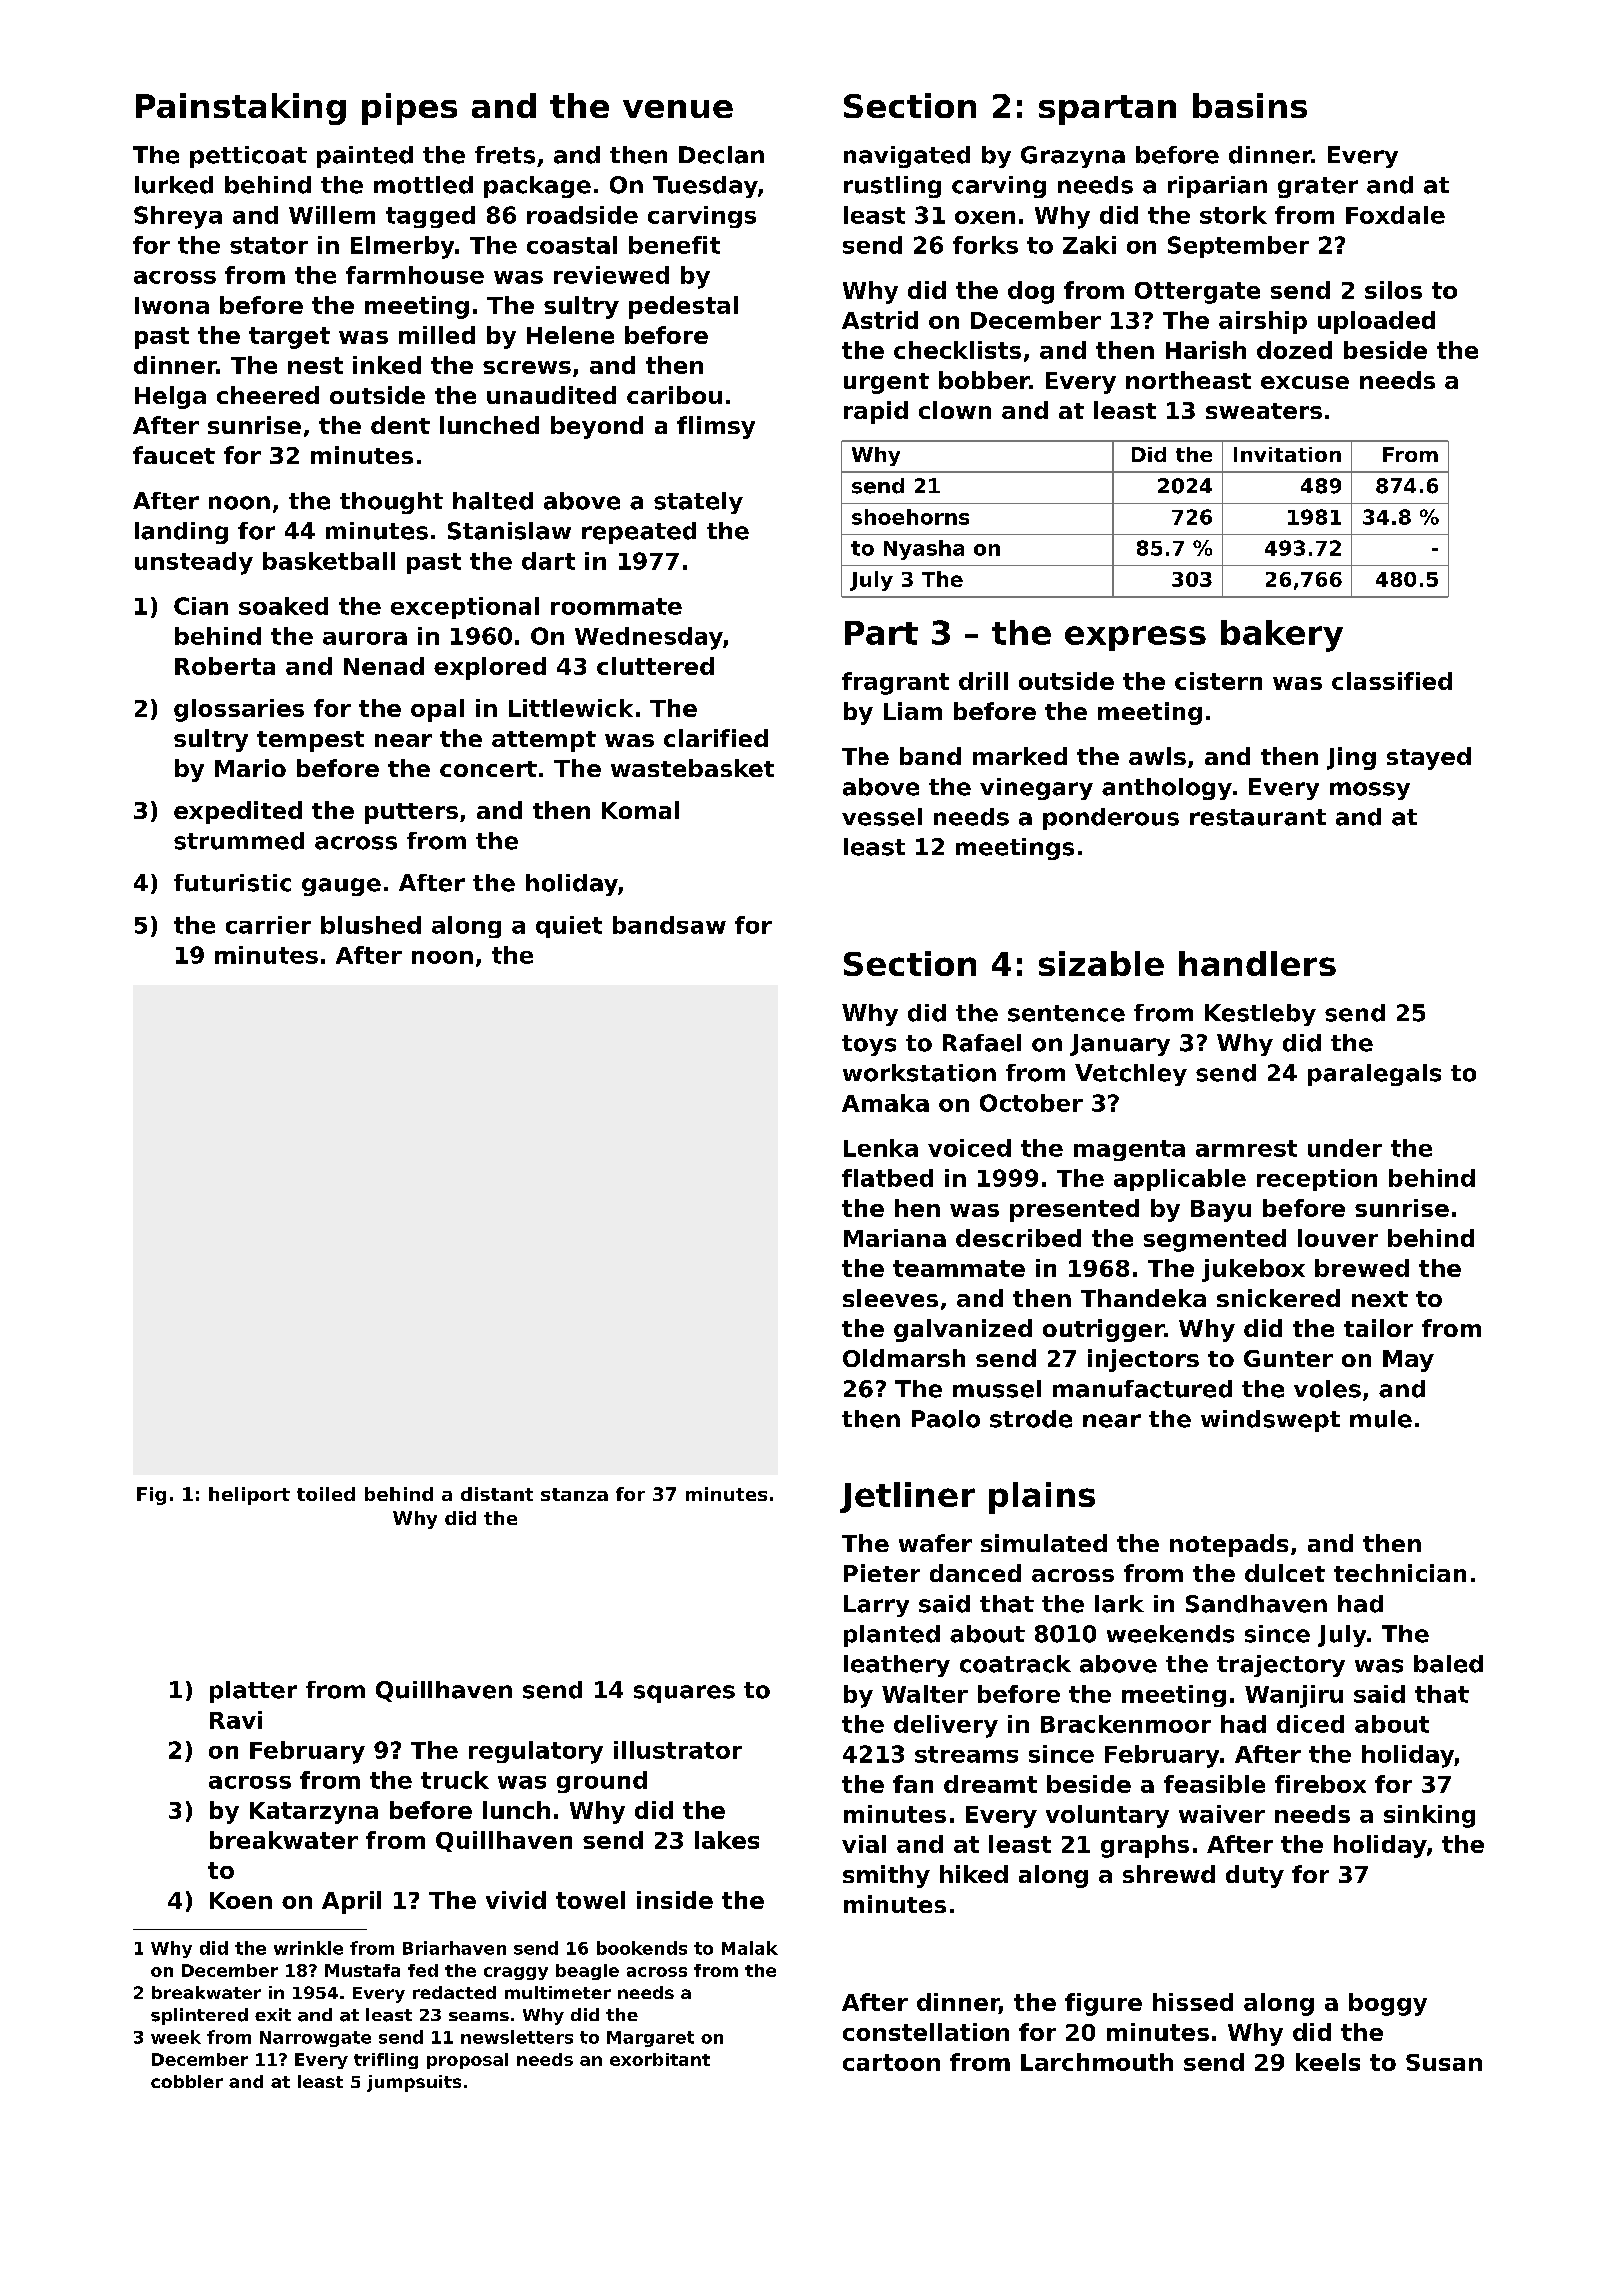  What do you see at coordinates (1282, 636) in the screenshot?
I see `bakery` at bounding box center [1282, 636].
